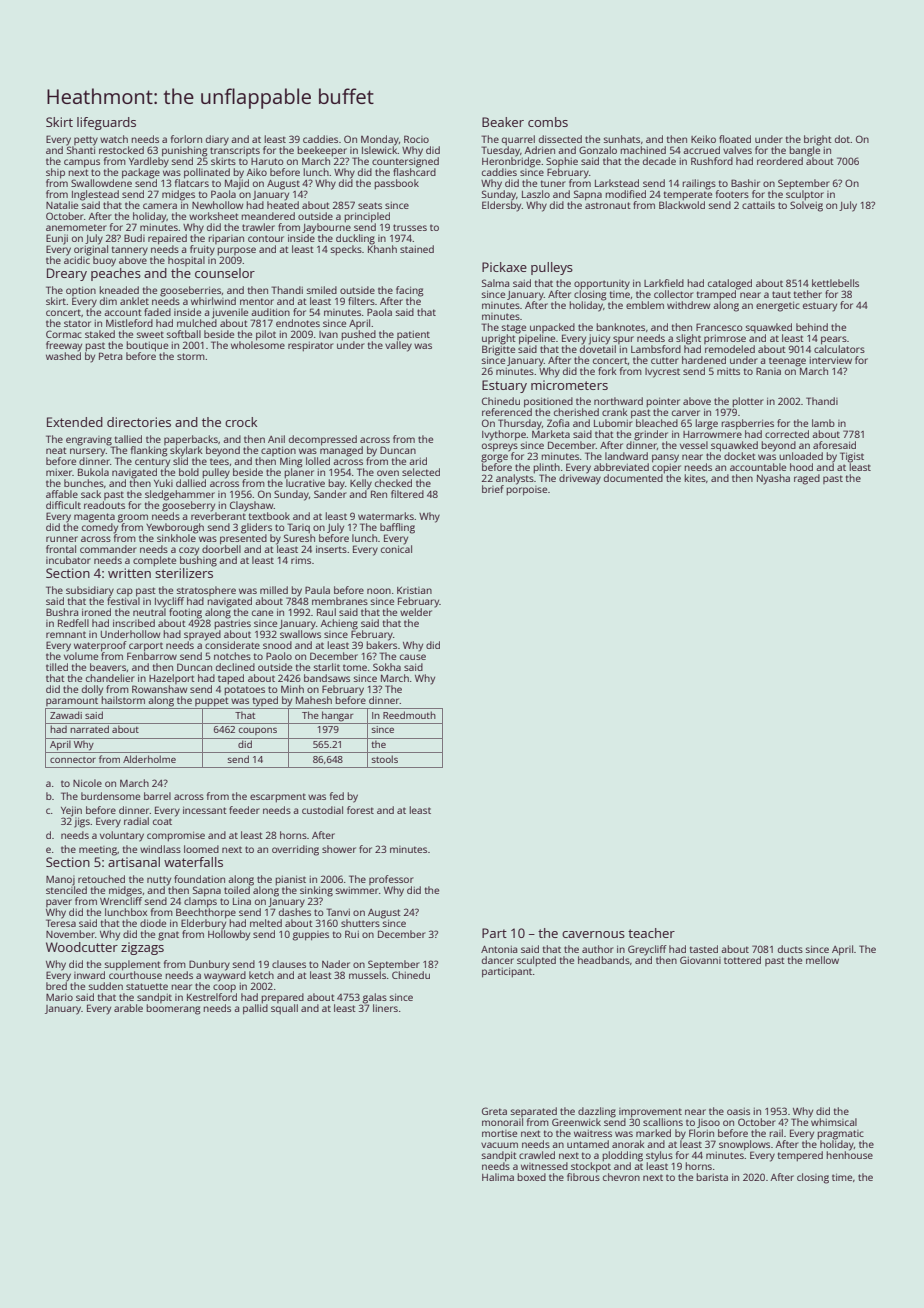 The width and height of the screenshot is (924, 1308). I want to click on Keiko, so click(703, 139).
